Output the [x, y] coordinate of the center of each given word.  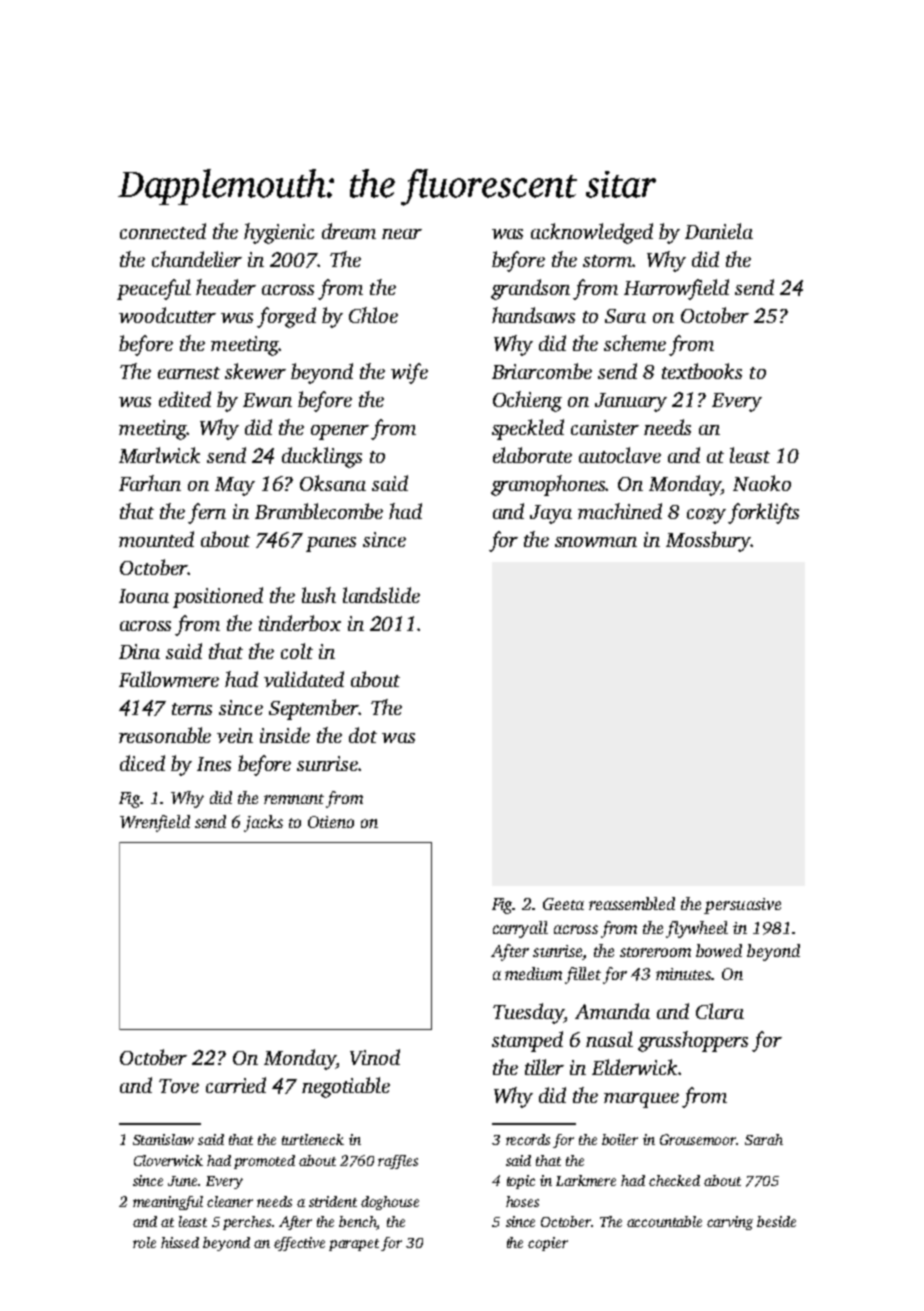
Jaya [551, 514]
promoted [264, 1162]
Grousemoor [698, 1139]
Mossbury [708, 541]
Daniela [719, 231]
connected [163, 231]
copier [548, 1244]
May [235, 486]
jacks [263, 823]
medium [533, 973]
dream [349, 231]
